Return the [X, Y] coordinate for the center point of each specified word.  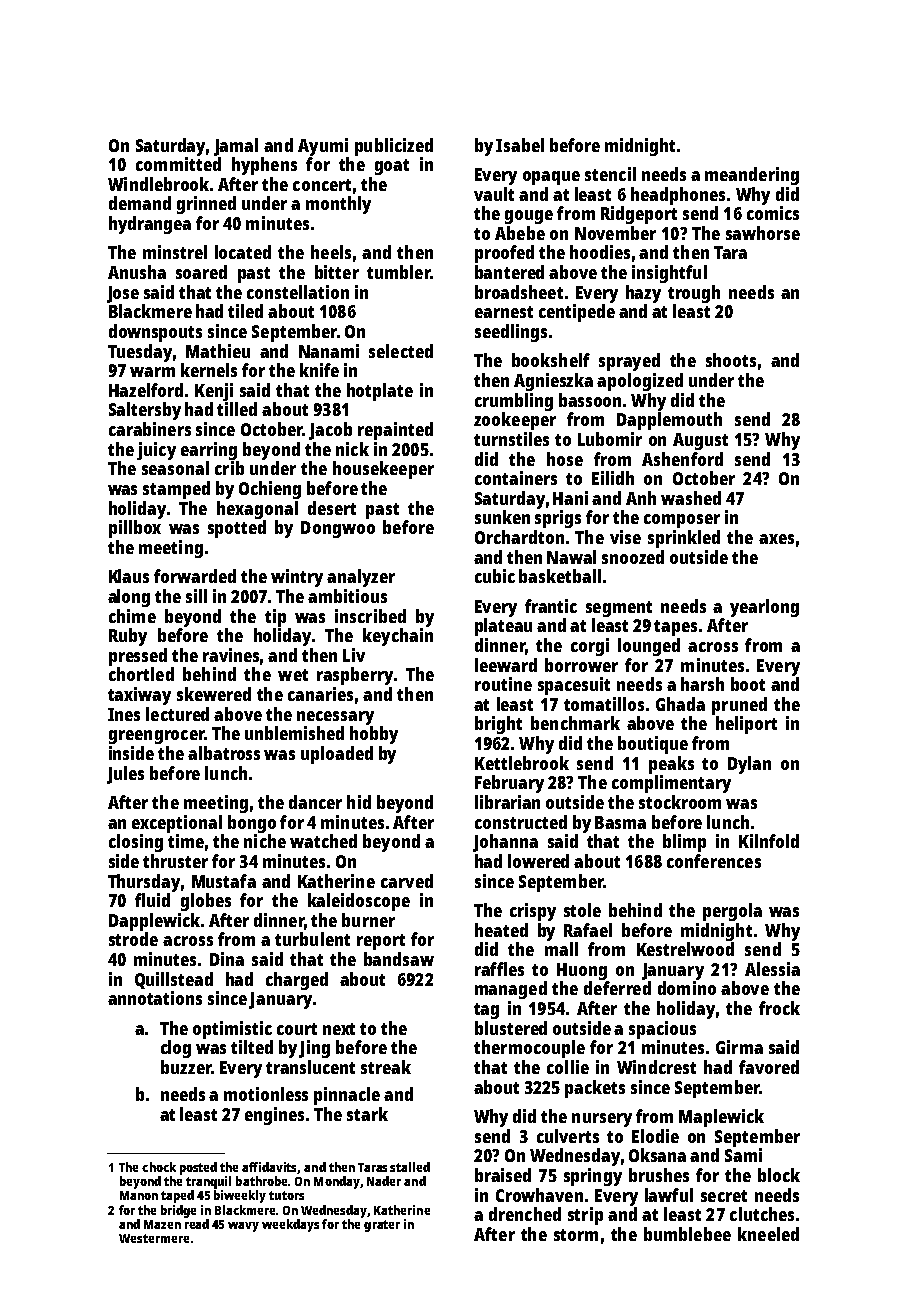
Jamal [236, 147]
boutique [653, 745]
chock [159, 1167]
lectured [177, 714]
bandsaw [399, 959]
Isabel [520, 145]
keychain [398, 637]
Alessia [772, 969]
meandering [752, 176]
